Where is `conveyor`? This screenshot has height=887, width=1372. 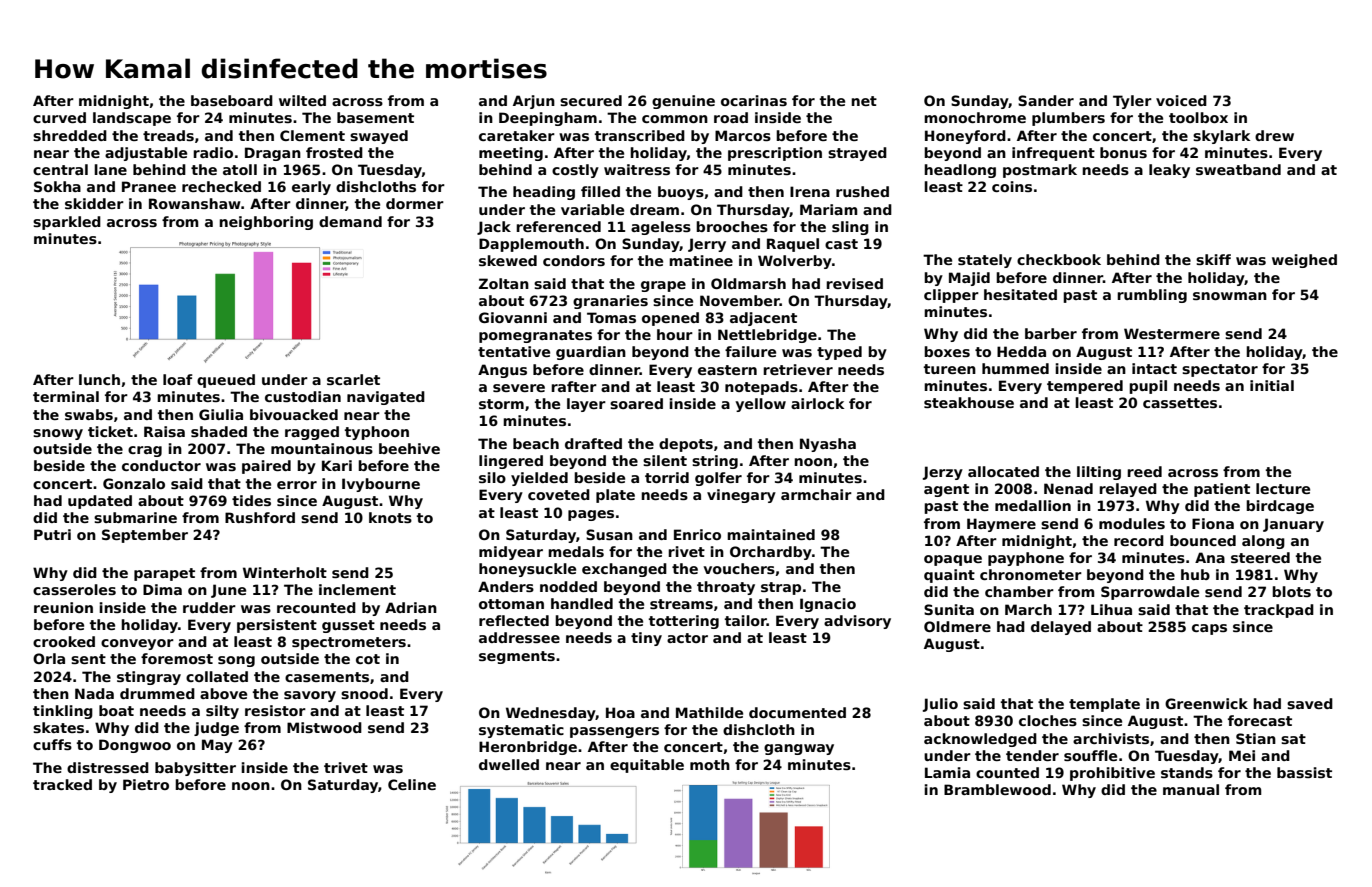 conveyor is located at coordinates (137, 644).
